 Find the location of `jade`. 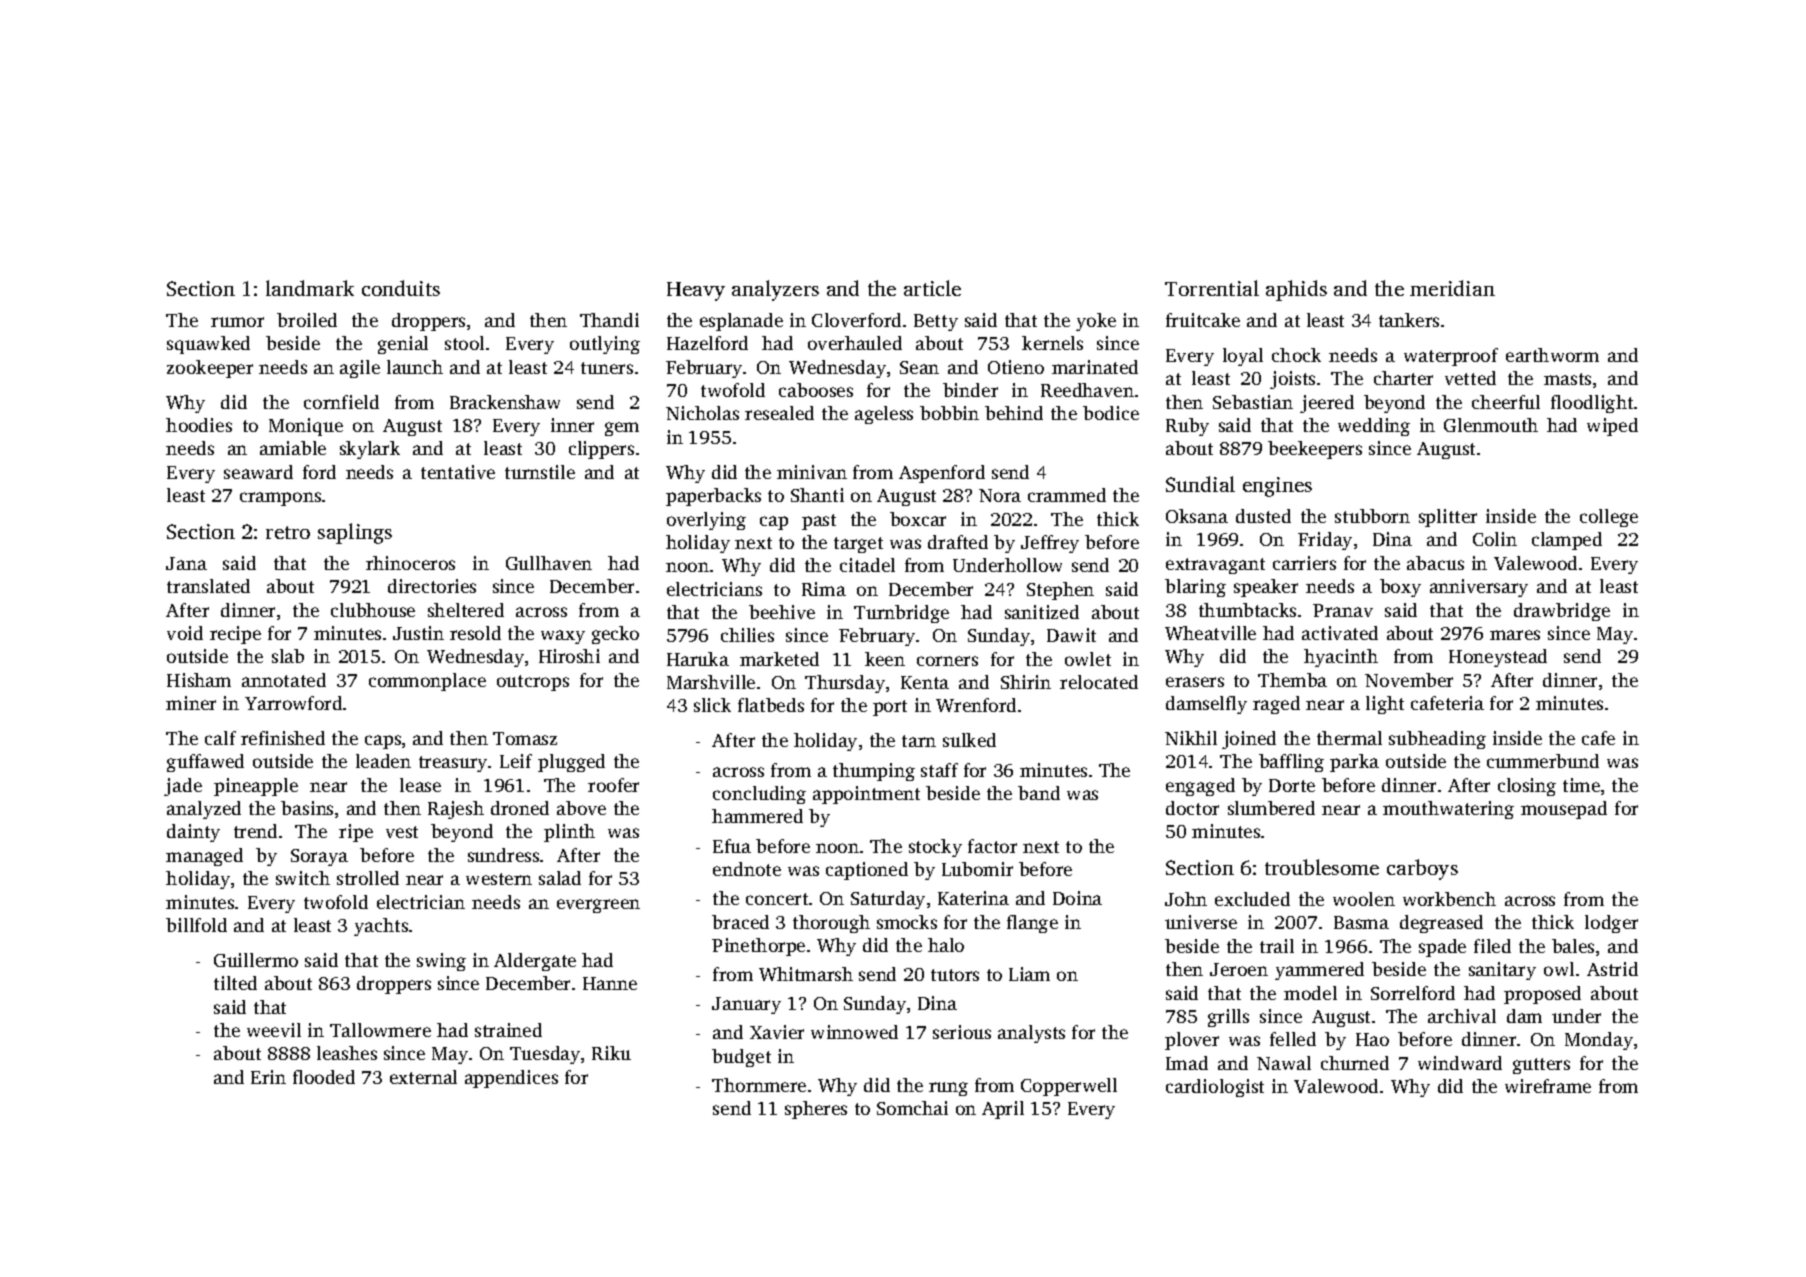

jade is located at coordinates (183, 787).
